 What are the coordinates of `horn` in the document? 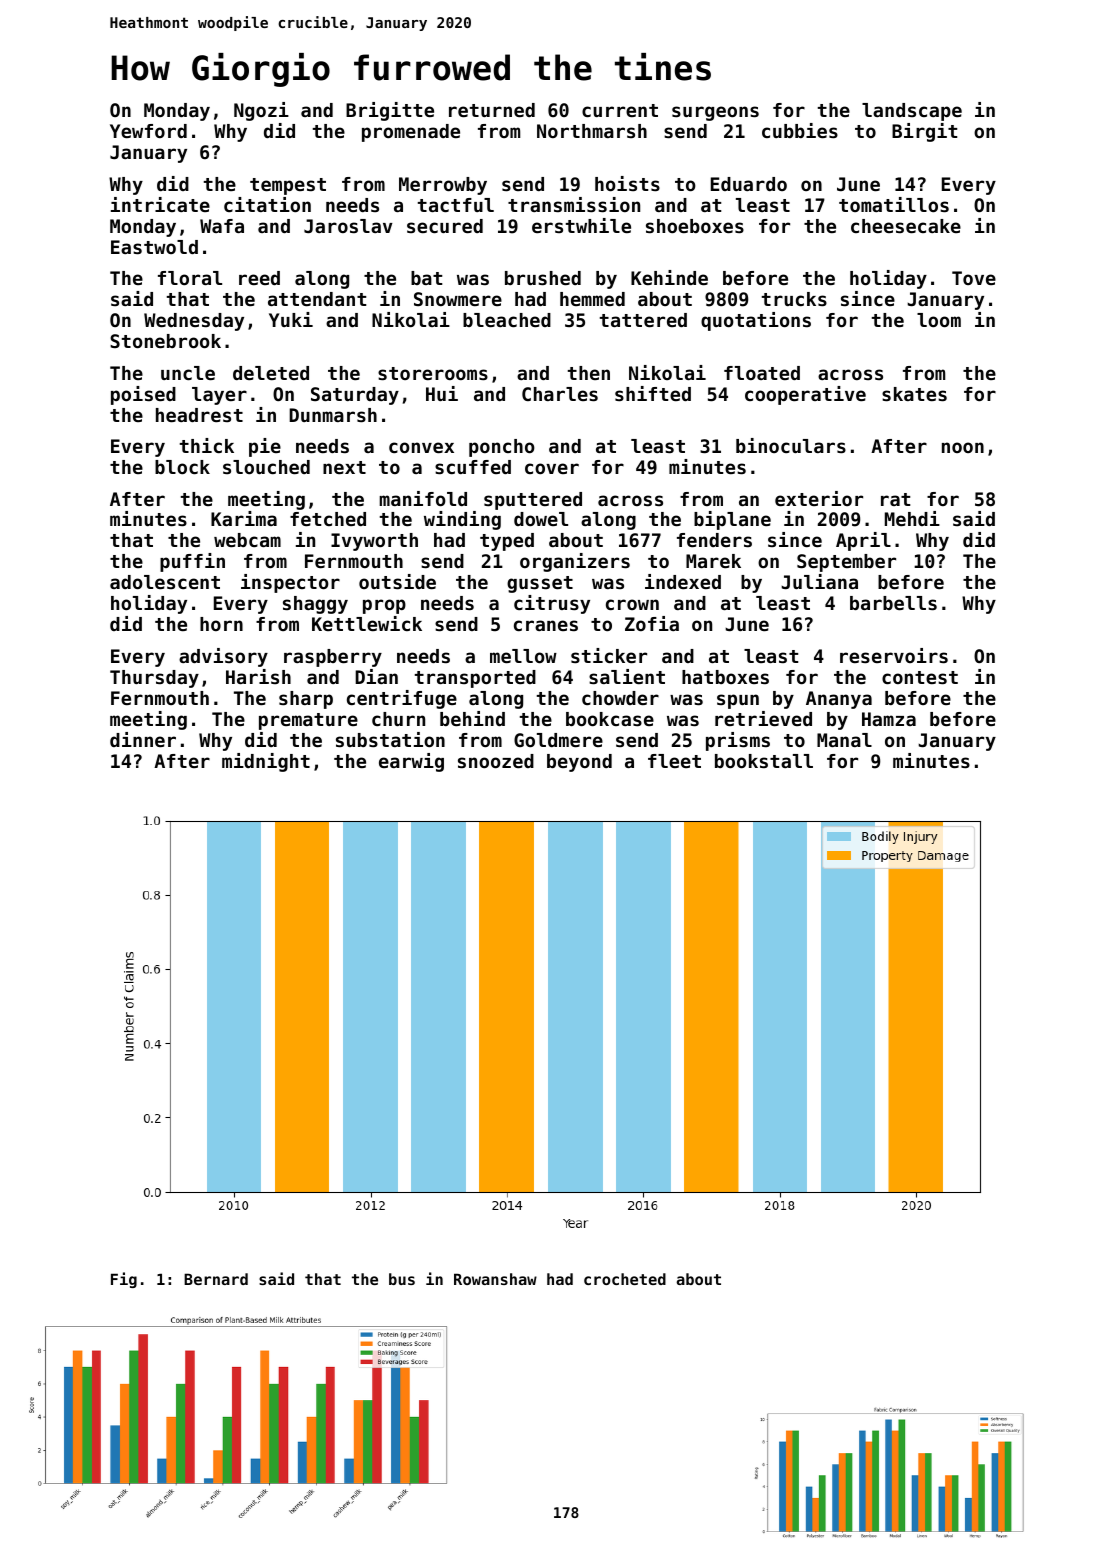 It's located at (221, 624).
